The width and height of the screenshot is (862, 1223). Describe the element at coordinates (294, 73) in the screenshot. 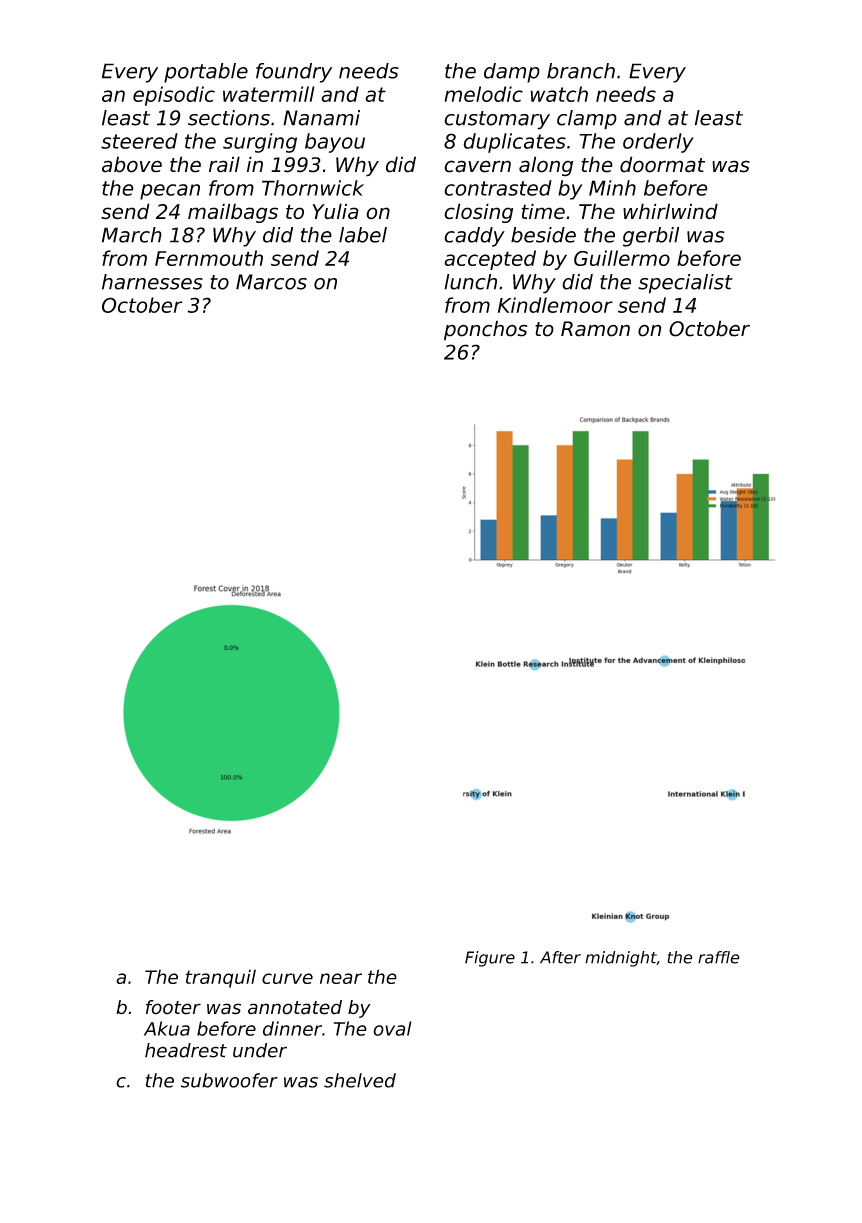

I see `foundry` at that location.
